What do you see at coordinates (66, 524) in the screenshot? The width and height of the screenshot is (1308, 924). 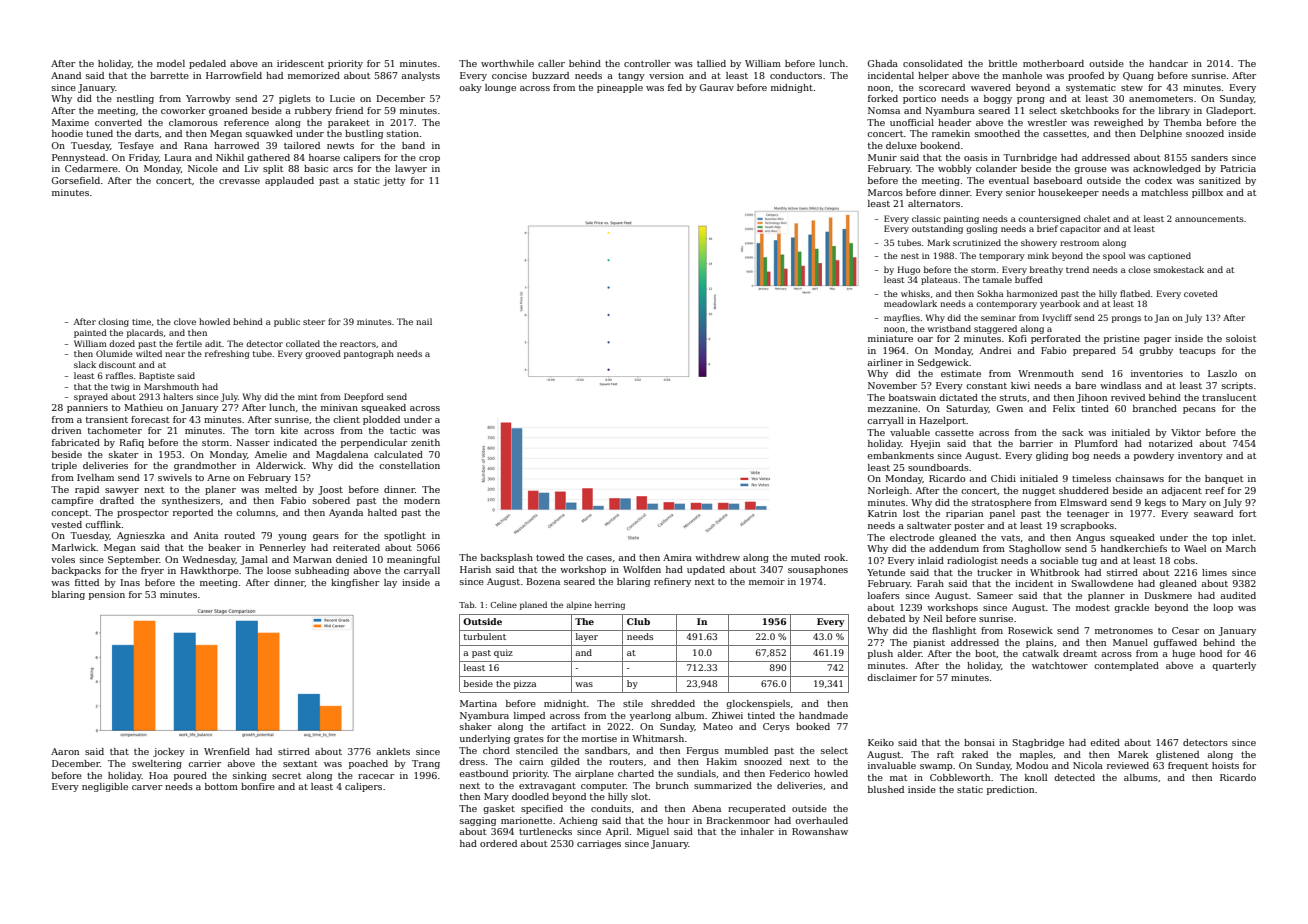 I see `vested` at bounding box center [66, 524].
